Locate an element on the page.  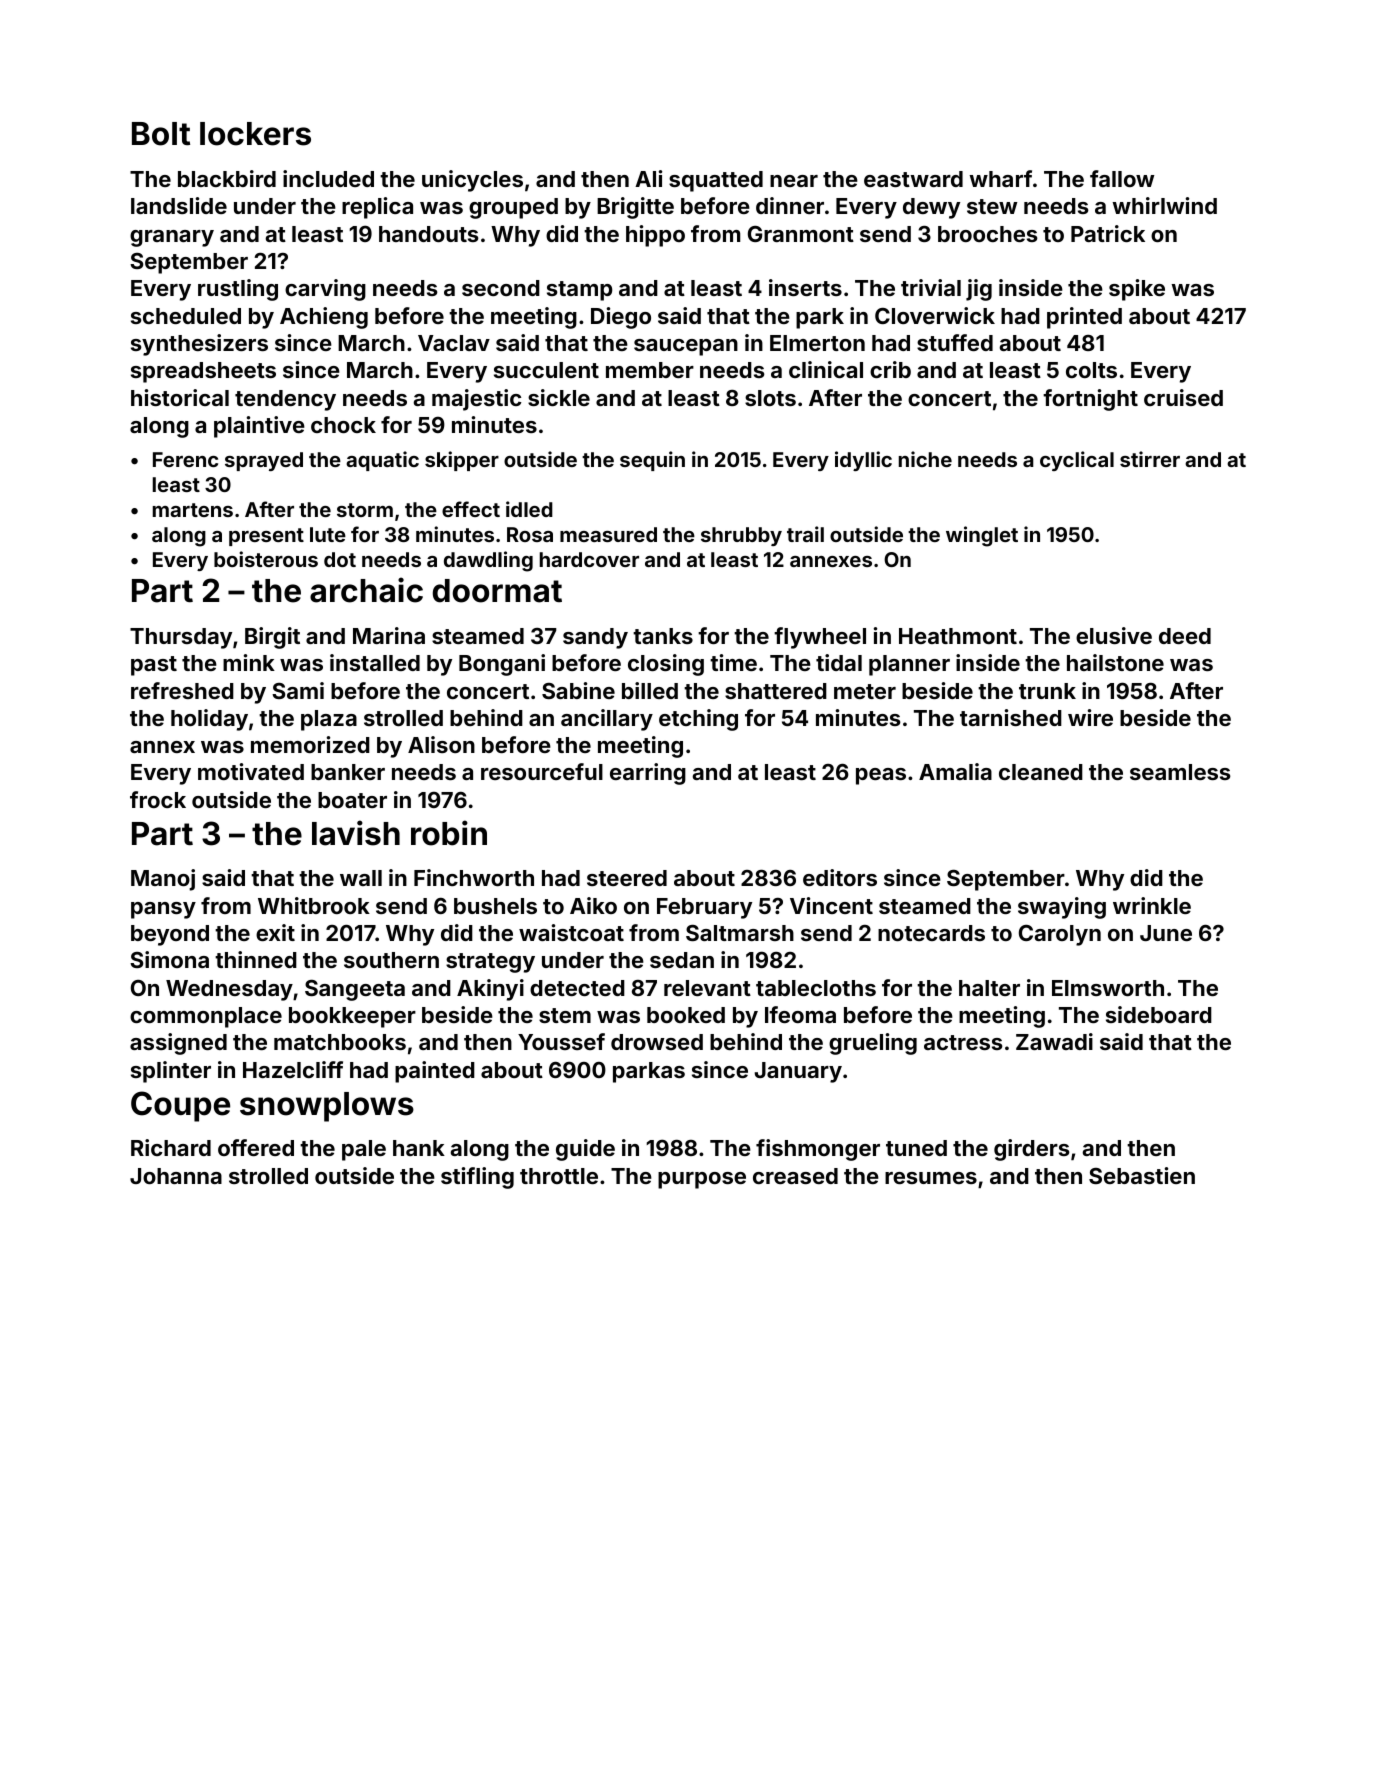
Manoj is located at coordinates (163, 880).
